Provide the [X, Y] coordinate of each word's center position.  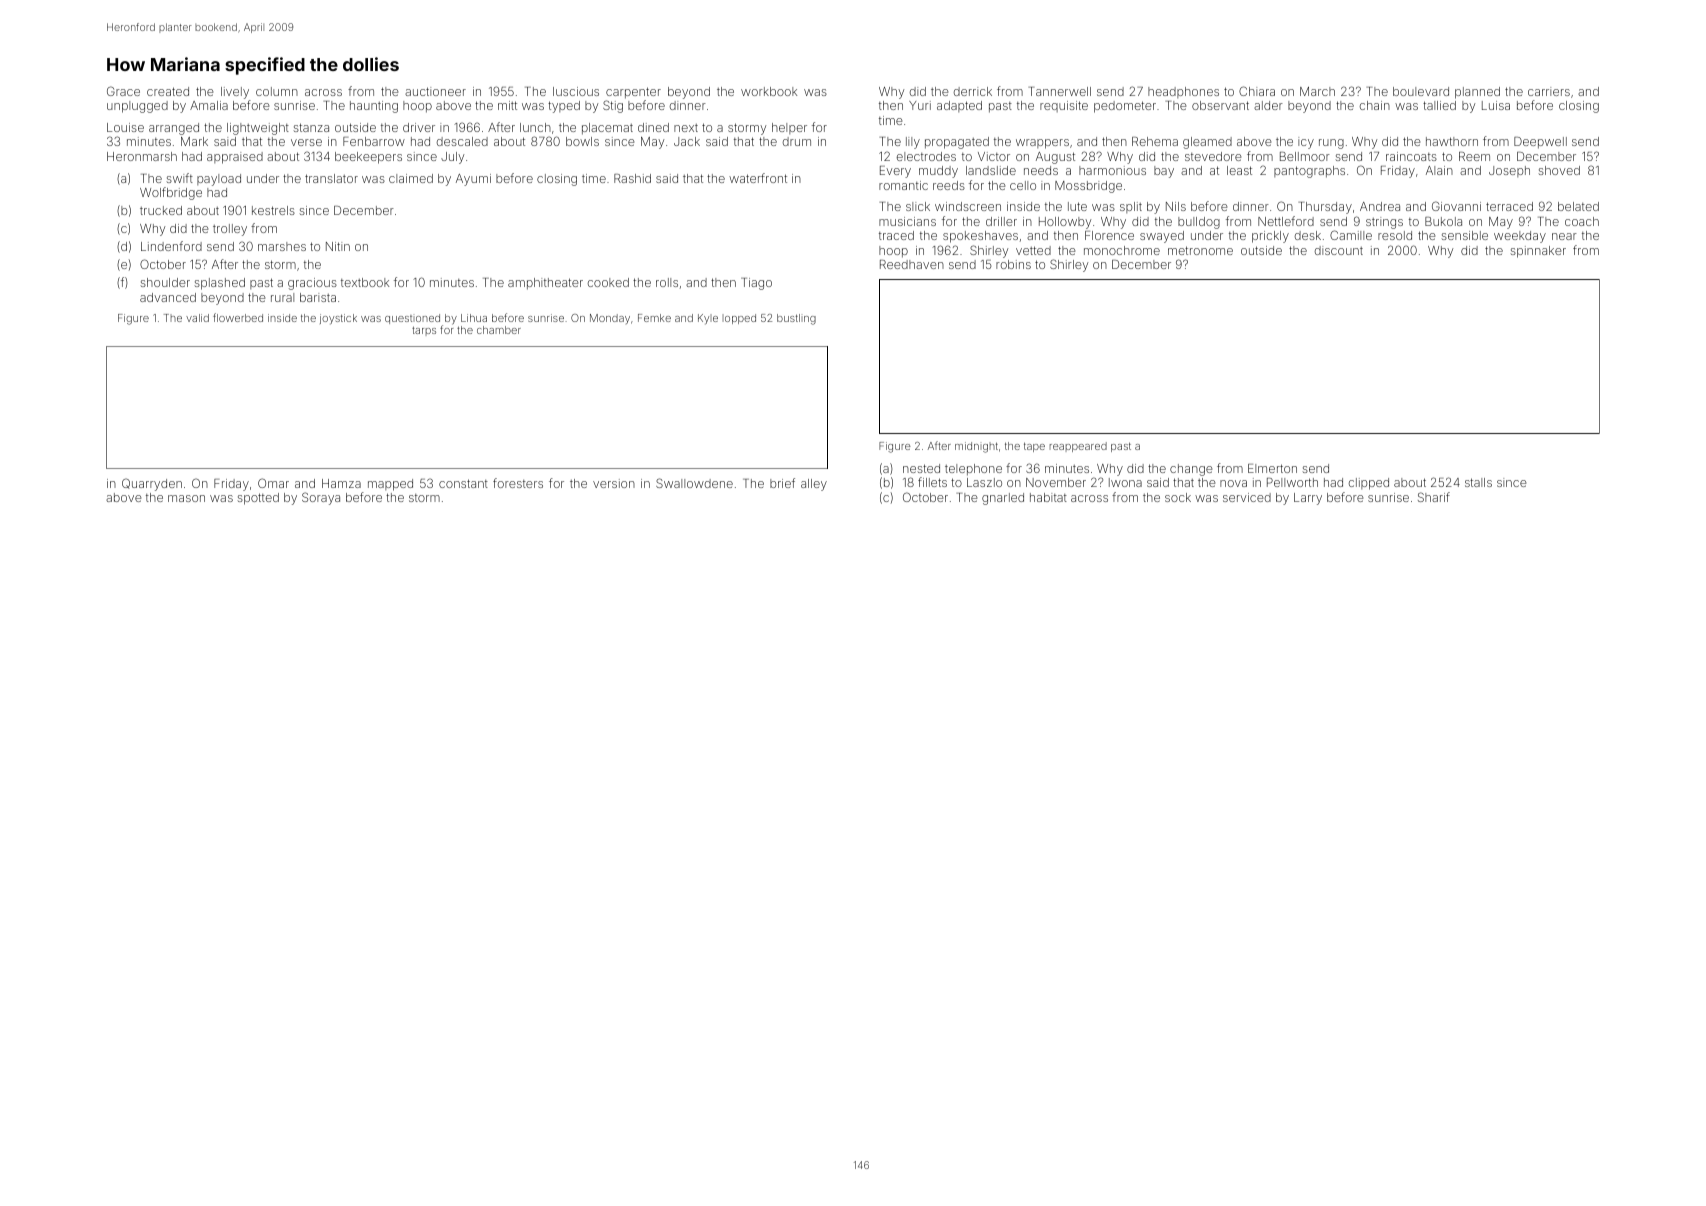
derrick [973, 91]
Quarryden [152, 484]
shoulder [165, 282]
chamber [499, 330]
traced [896, 235]
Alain [1439, 170]
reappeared [1078, 447]
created [168, 91]
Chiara [1257, 91]
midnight [976, 447]
